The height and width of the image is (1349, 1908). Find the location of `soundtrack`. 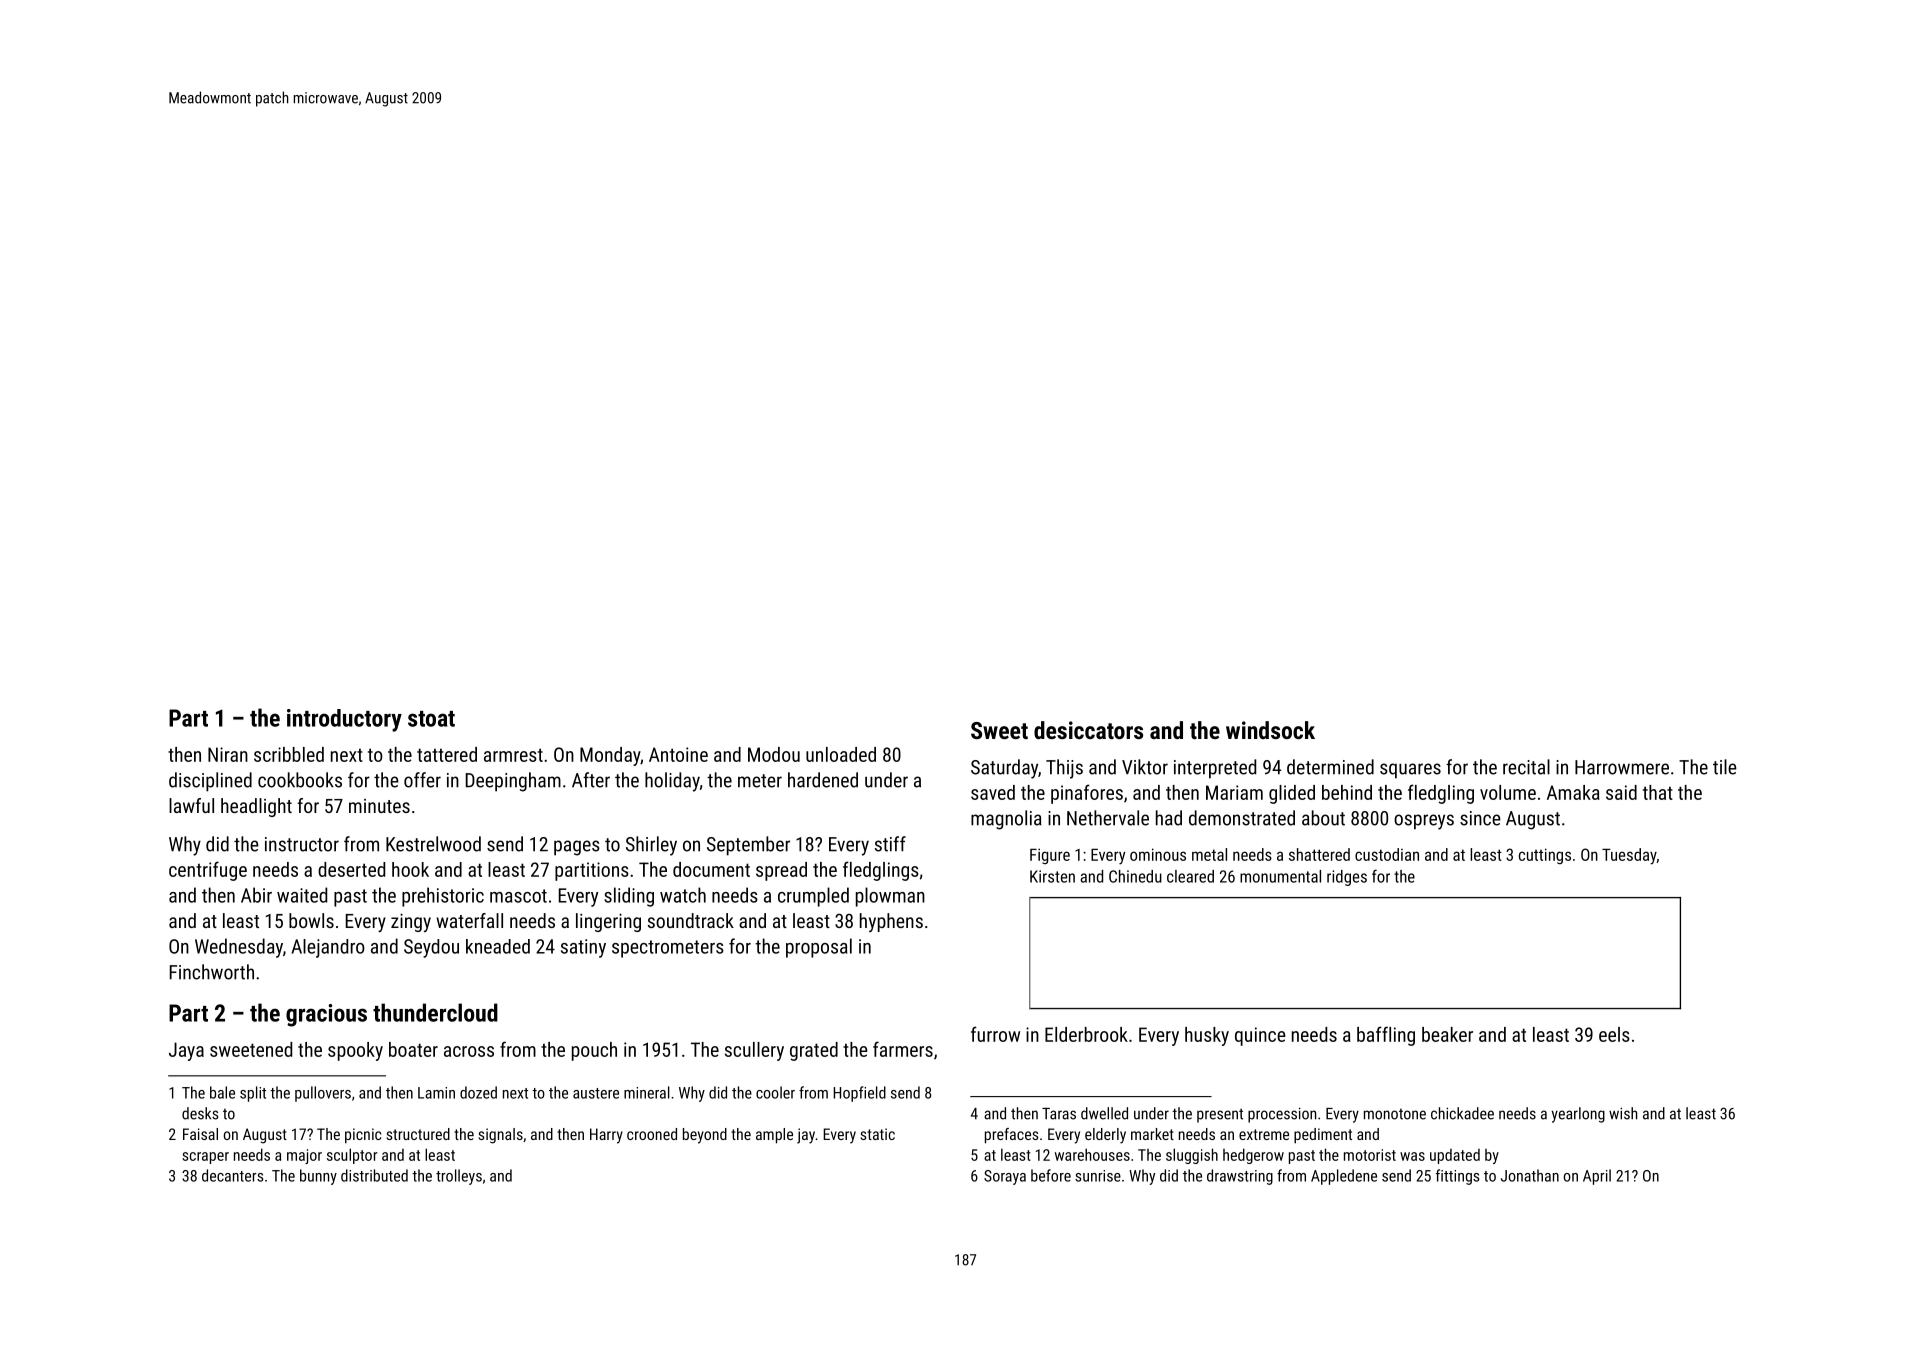

soundtrack is located at coordinates (691, 920).
